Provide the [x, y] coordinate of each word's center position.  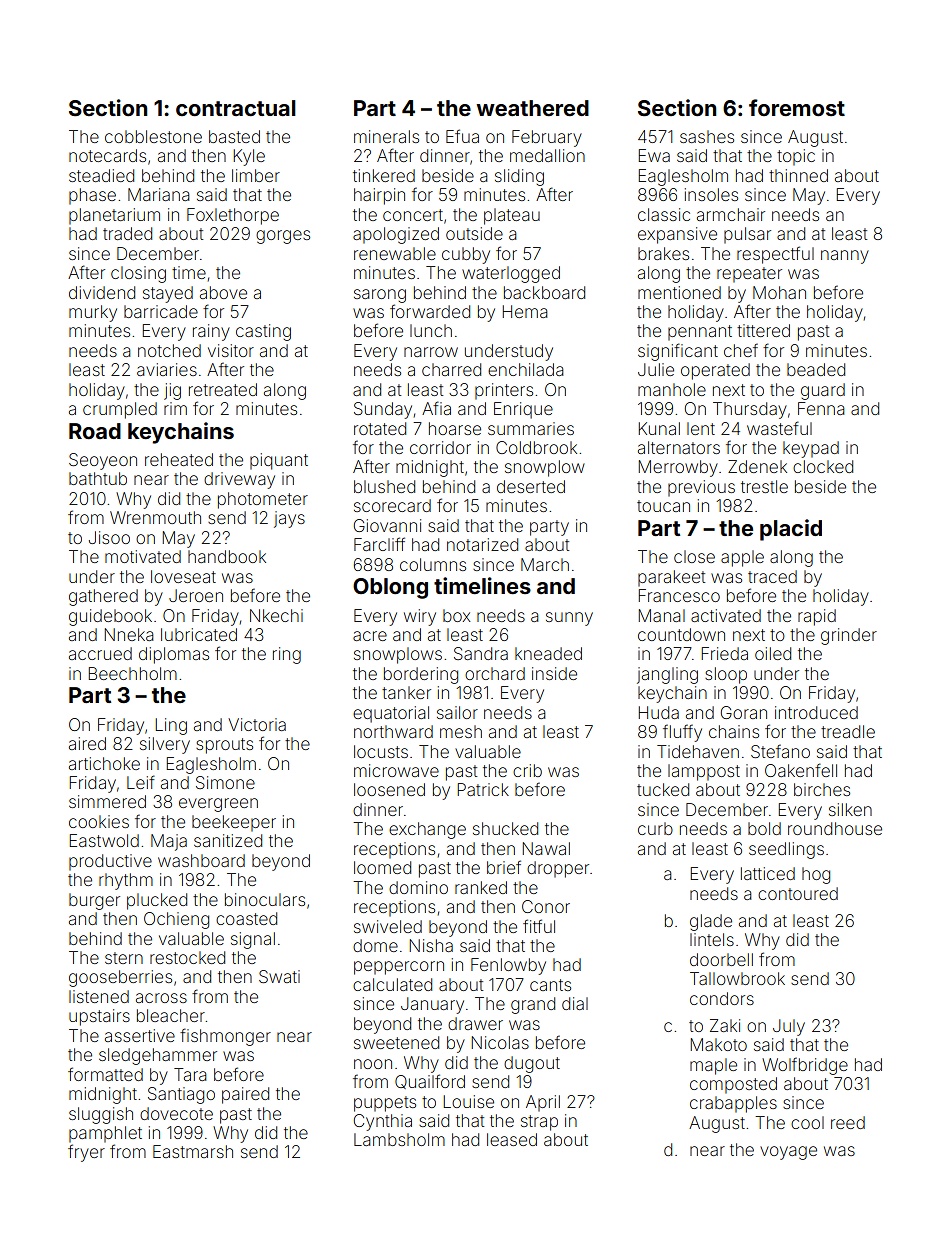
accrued [100, 653]
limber [256, 175]
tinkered [384, 175]
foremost [797, 107]
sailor [457, 712]
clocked [823, 466]
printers [504, 391]
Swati [279, 976]
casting [263, 332]
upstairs [99, 1017]
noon [373, 1064]
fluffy [682, 733]
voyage [788, 1153]
